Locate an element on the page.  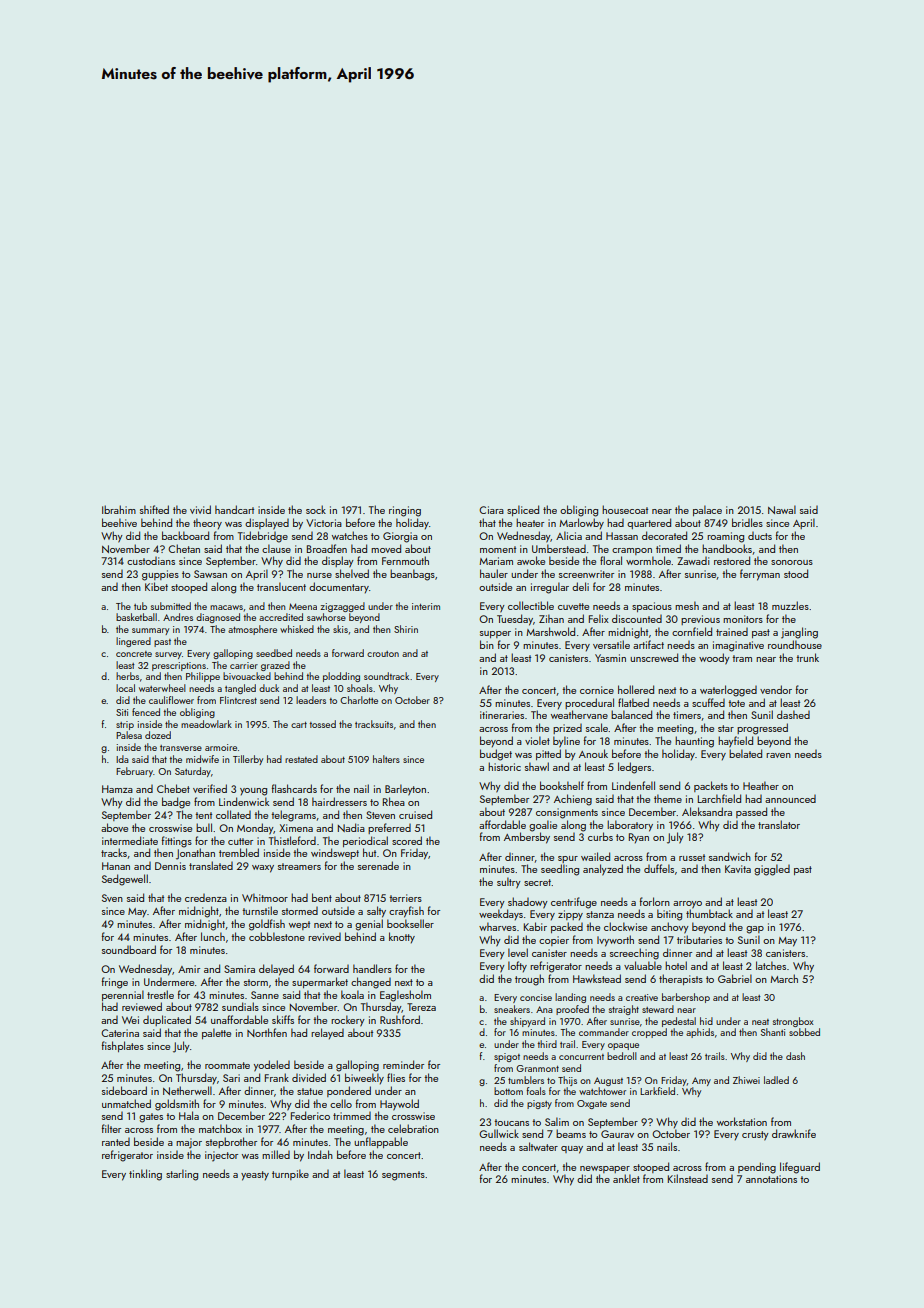
custodians is located at coordinates (151, 561).
